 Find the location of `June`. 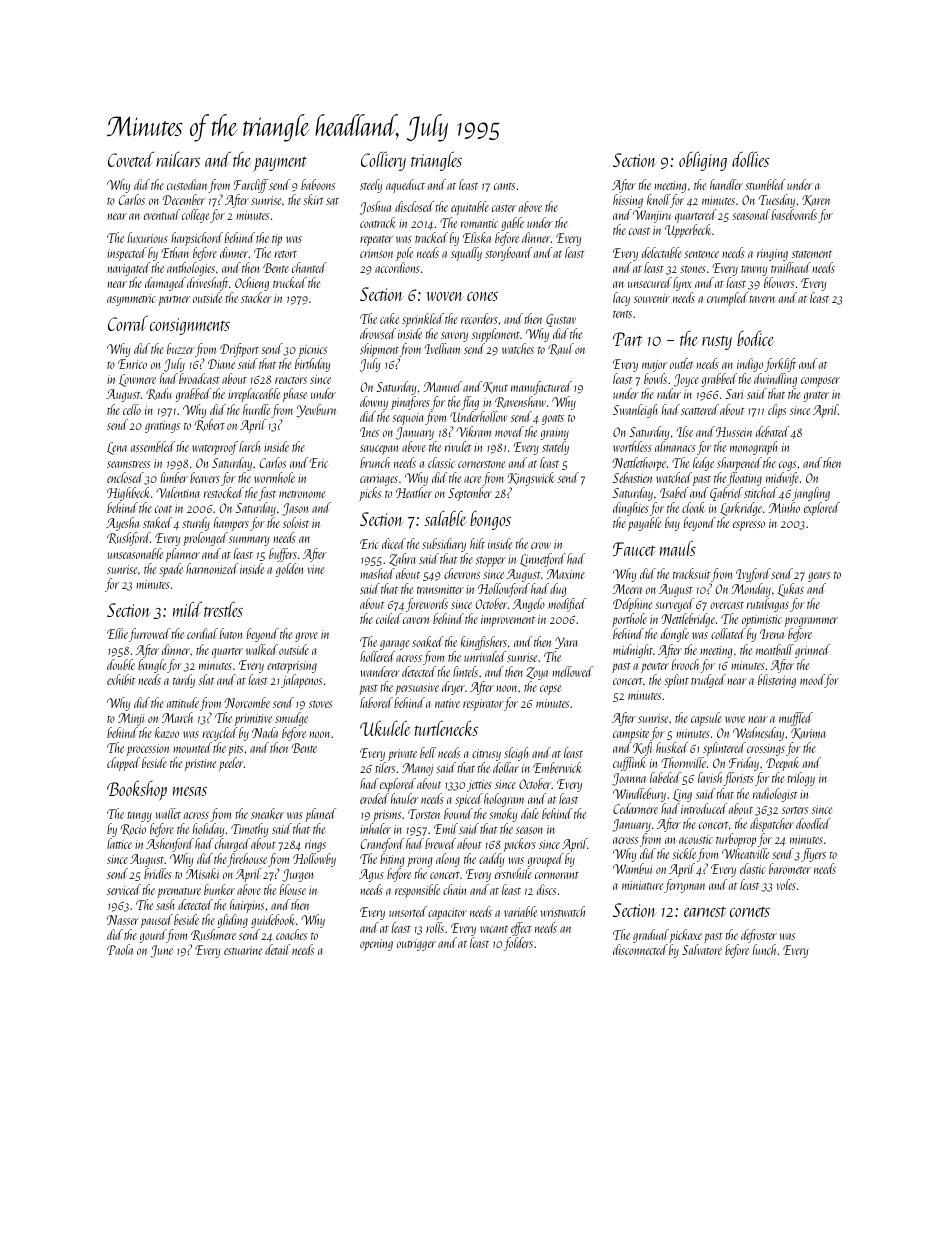

June is located at coordinates (161, 951).
